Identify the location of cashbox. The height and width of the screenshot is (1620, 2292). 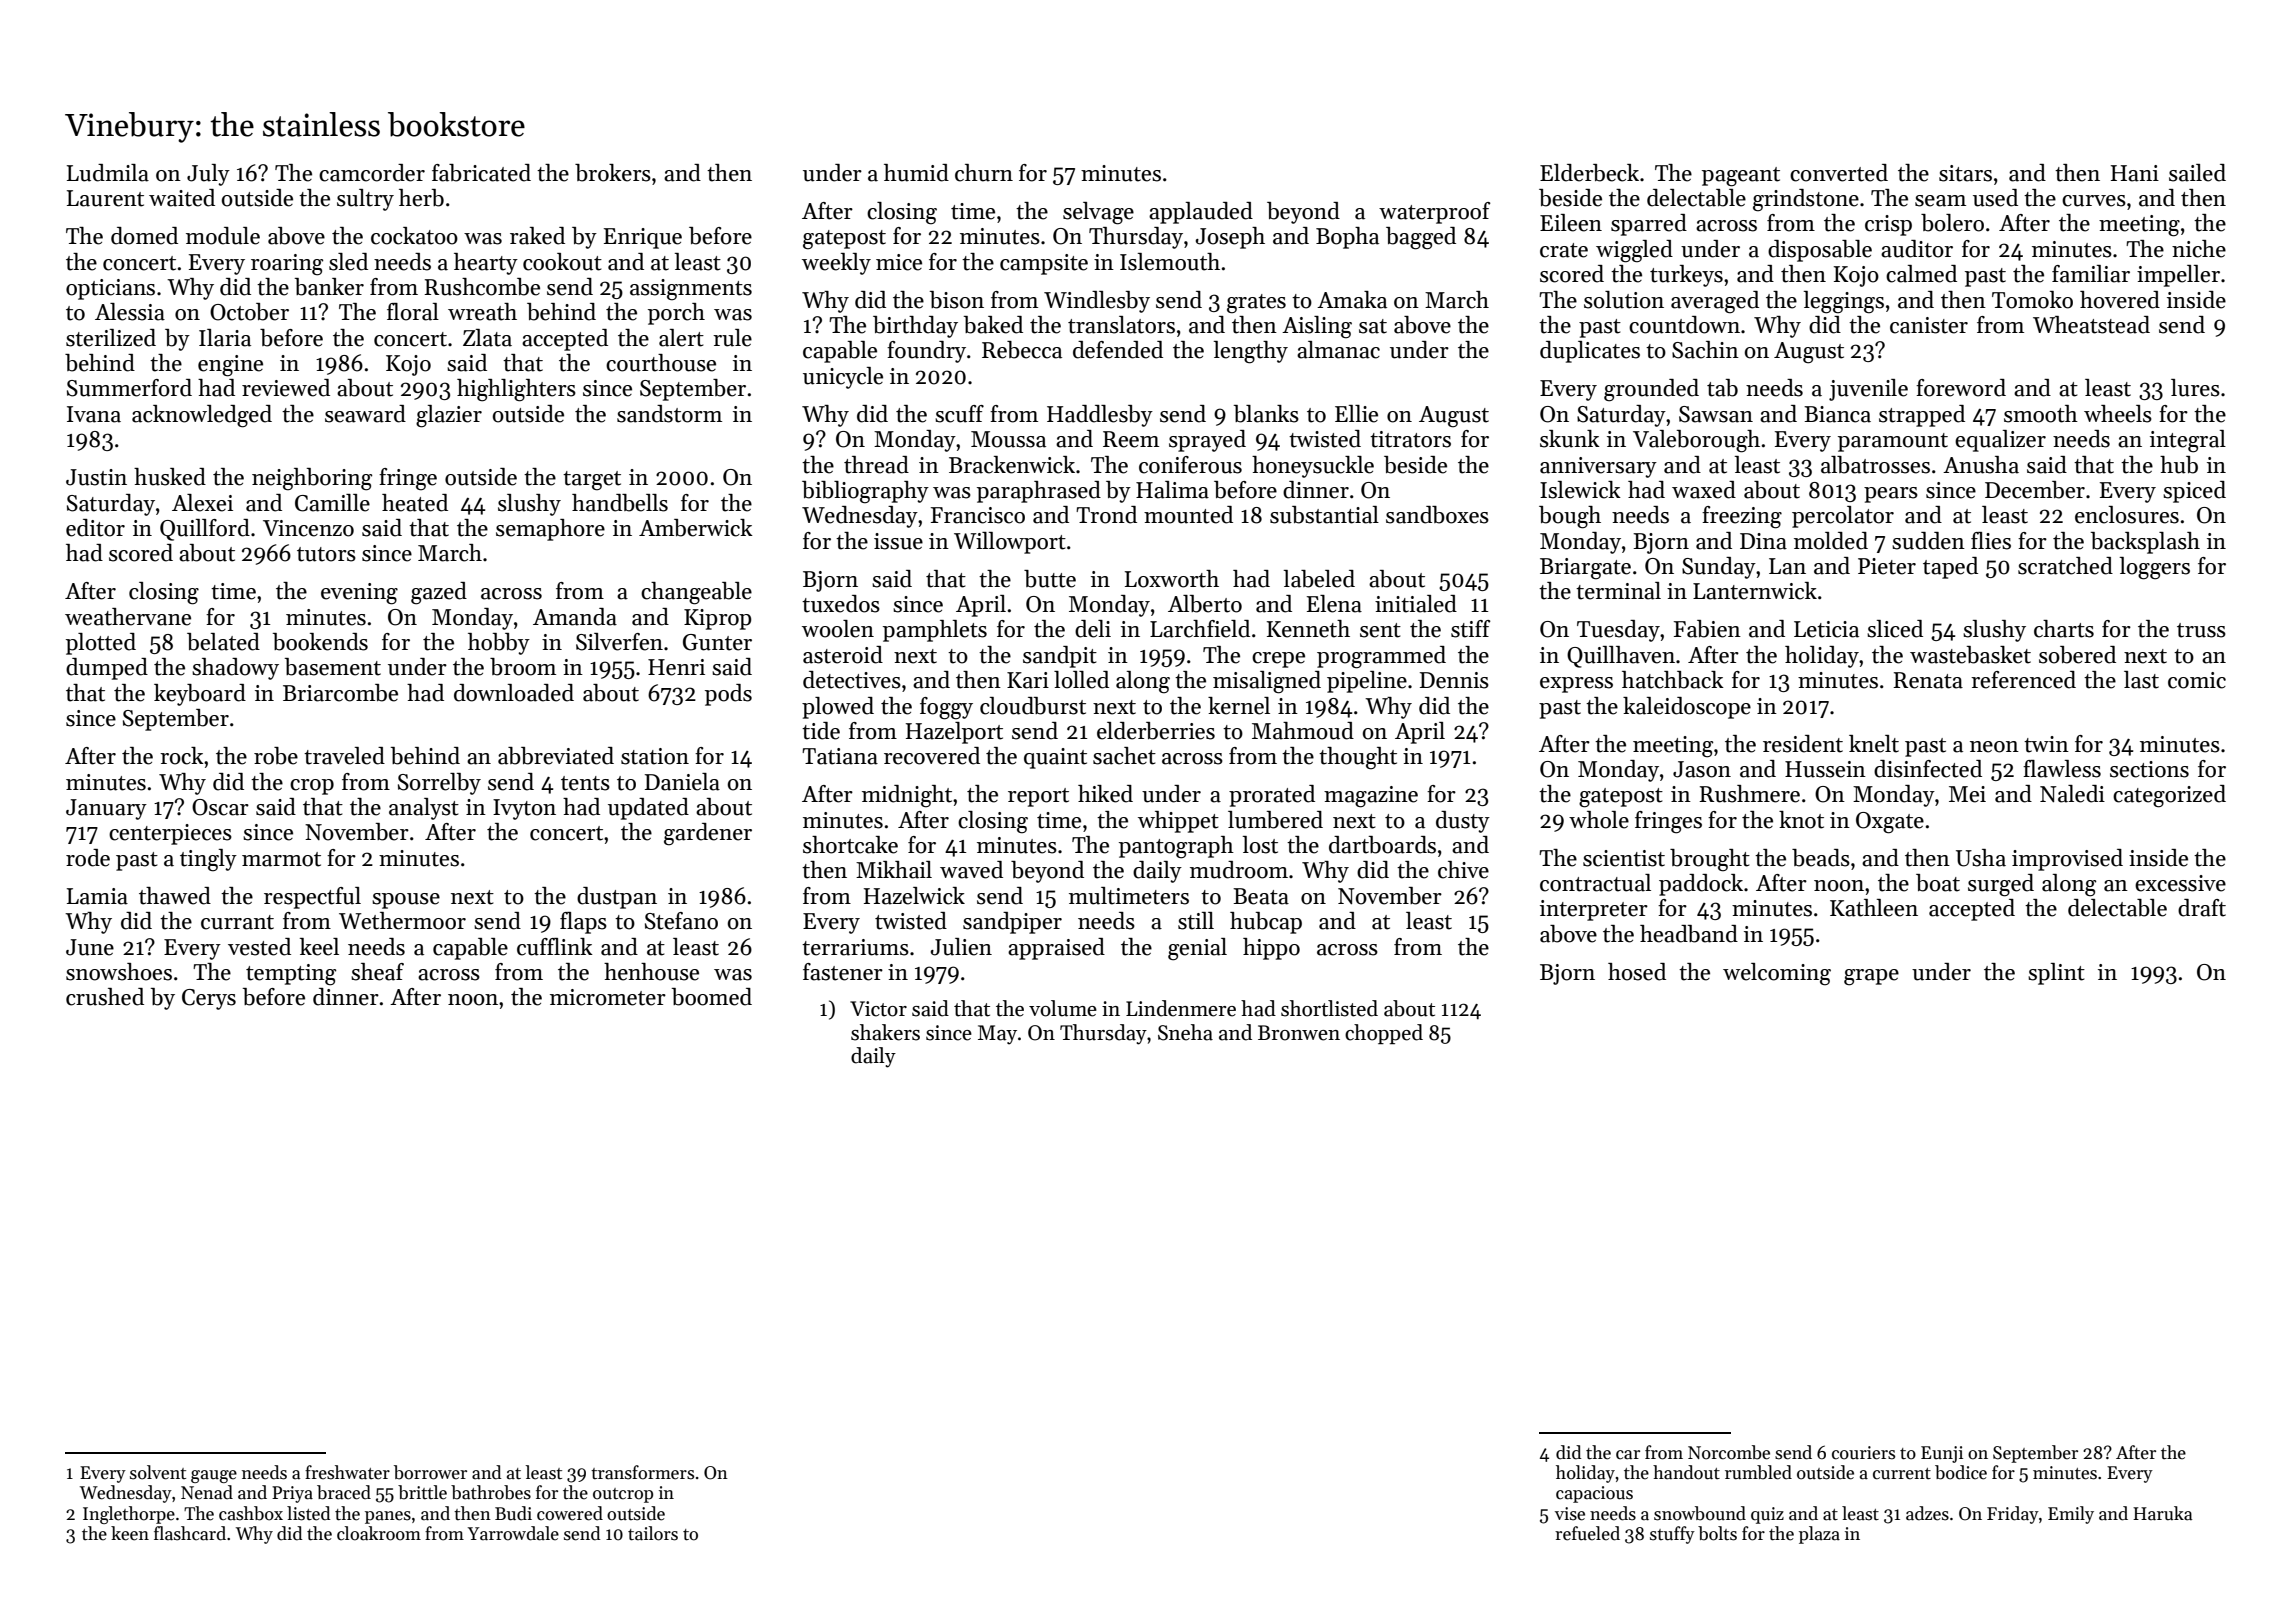
(251, 1513).
